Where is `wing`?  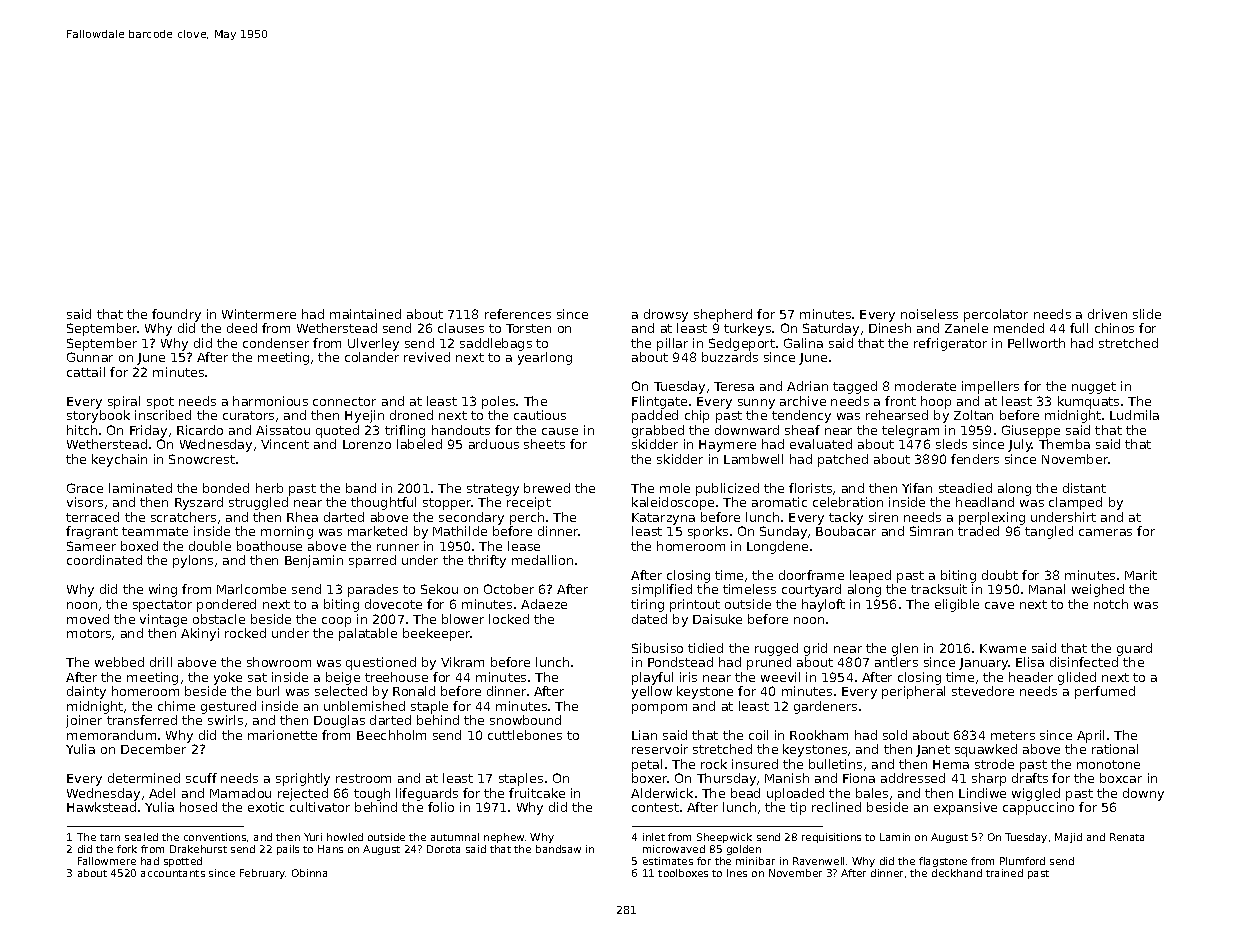 wing is located at coordinates (163, 590).
